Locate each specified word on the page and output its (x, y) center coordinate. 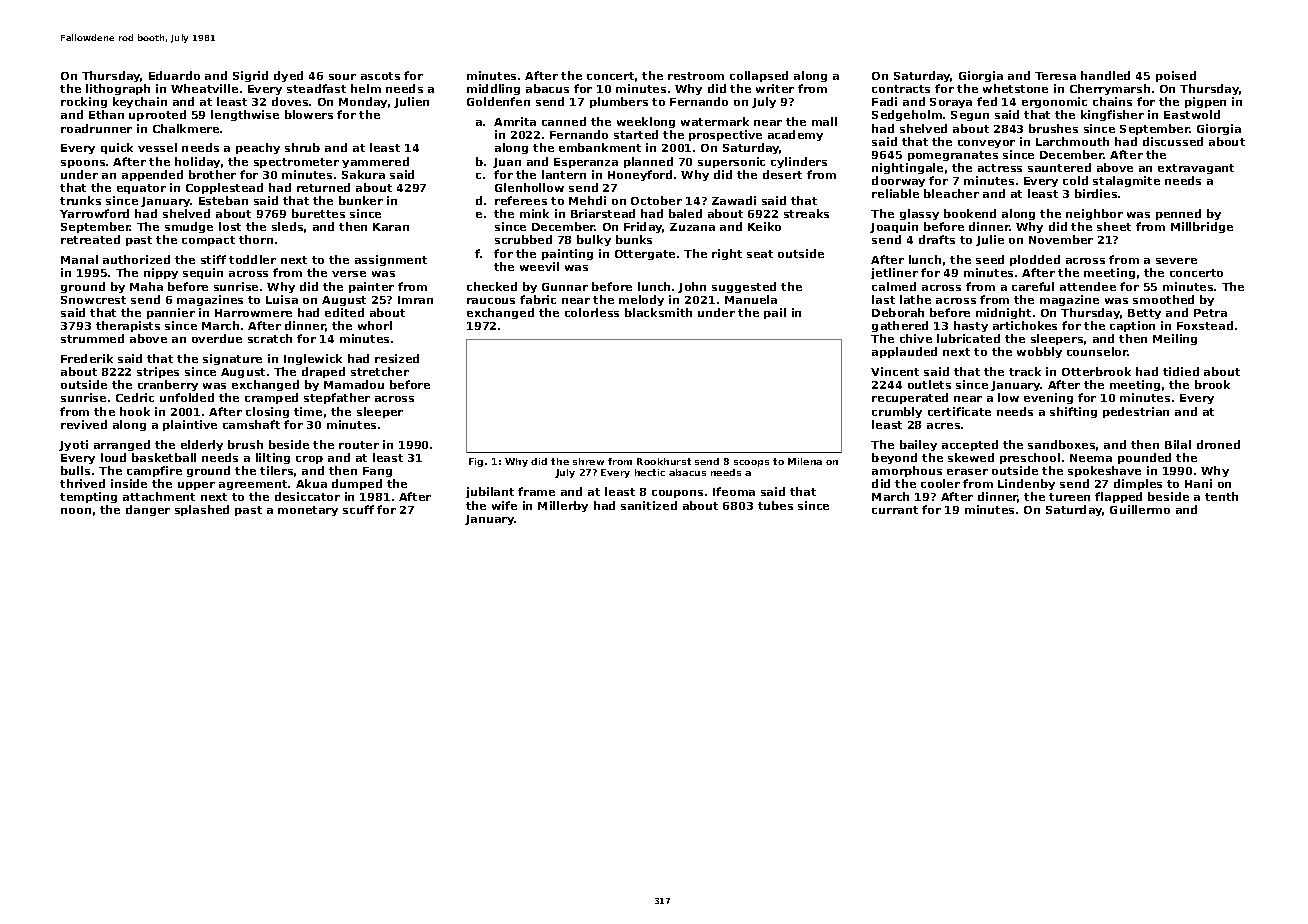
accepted (970, 445)
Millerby (563, 506)
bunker (361, 200)
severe (1176, 261)
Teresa (1055, 76)
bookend (970, 213)
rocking (84, 102)
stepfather (337, 398)
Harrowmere (253, 313)
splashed (202, 510)
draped (323, 372)
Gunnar (565, 287)
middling (493, 89)
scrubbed (523, 239)
